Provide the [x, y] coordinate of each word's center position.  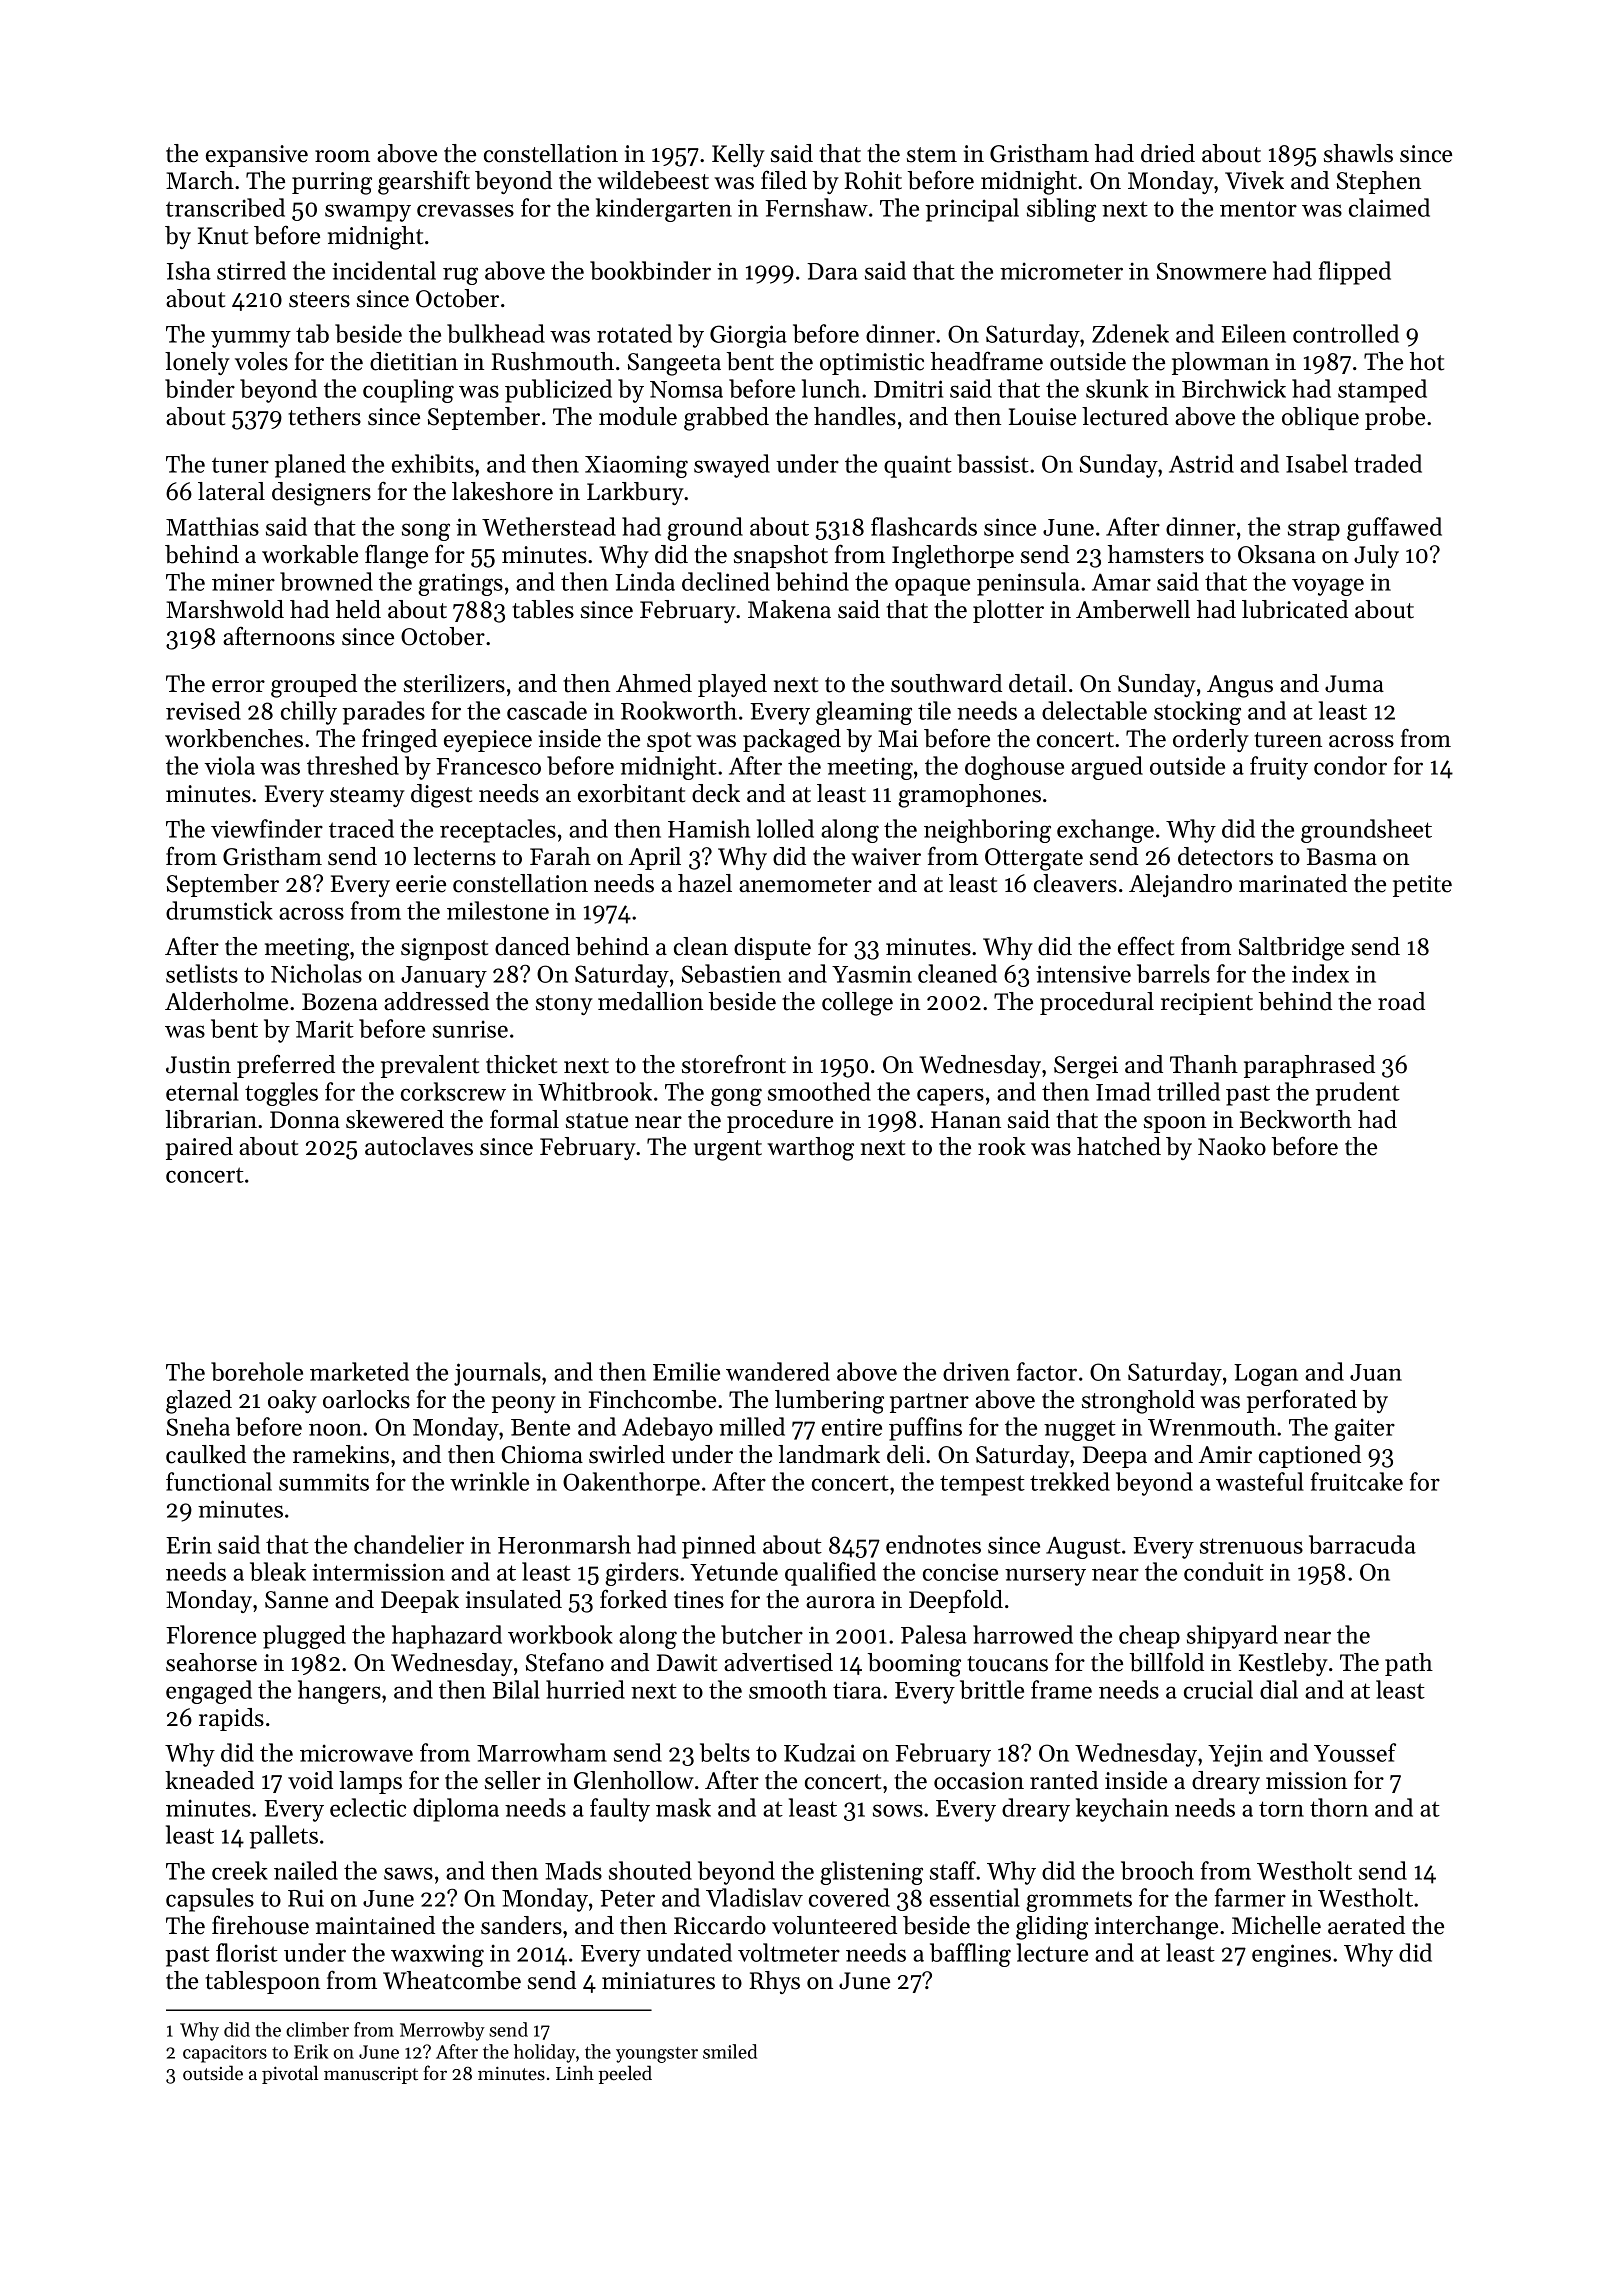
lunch [831, 388]
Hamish [709, 828]
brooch [1157, 1870]
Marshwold [225, 609]
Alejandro [1180, 885]
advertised [778, 1662]
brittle [992, 1689]
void [310, 1780]
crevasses [465, 210]
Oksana [1277, 554]
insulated [514, 1599]
